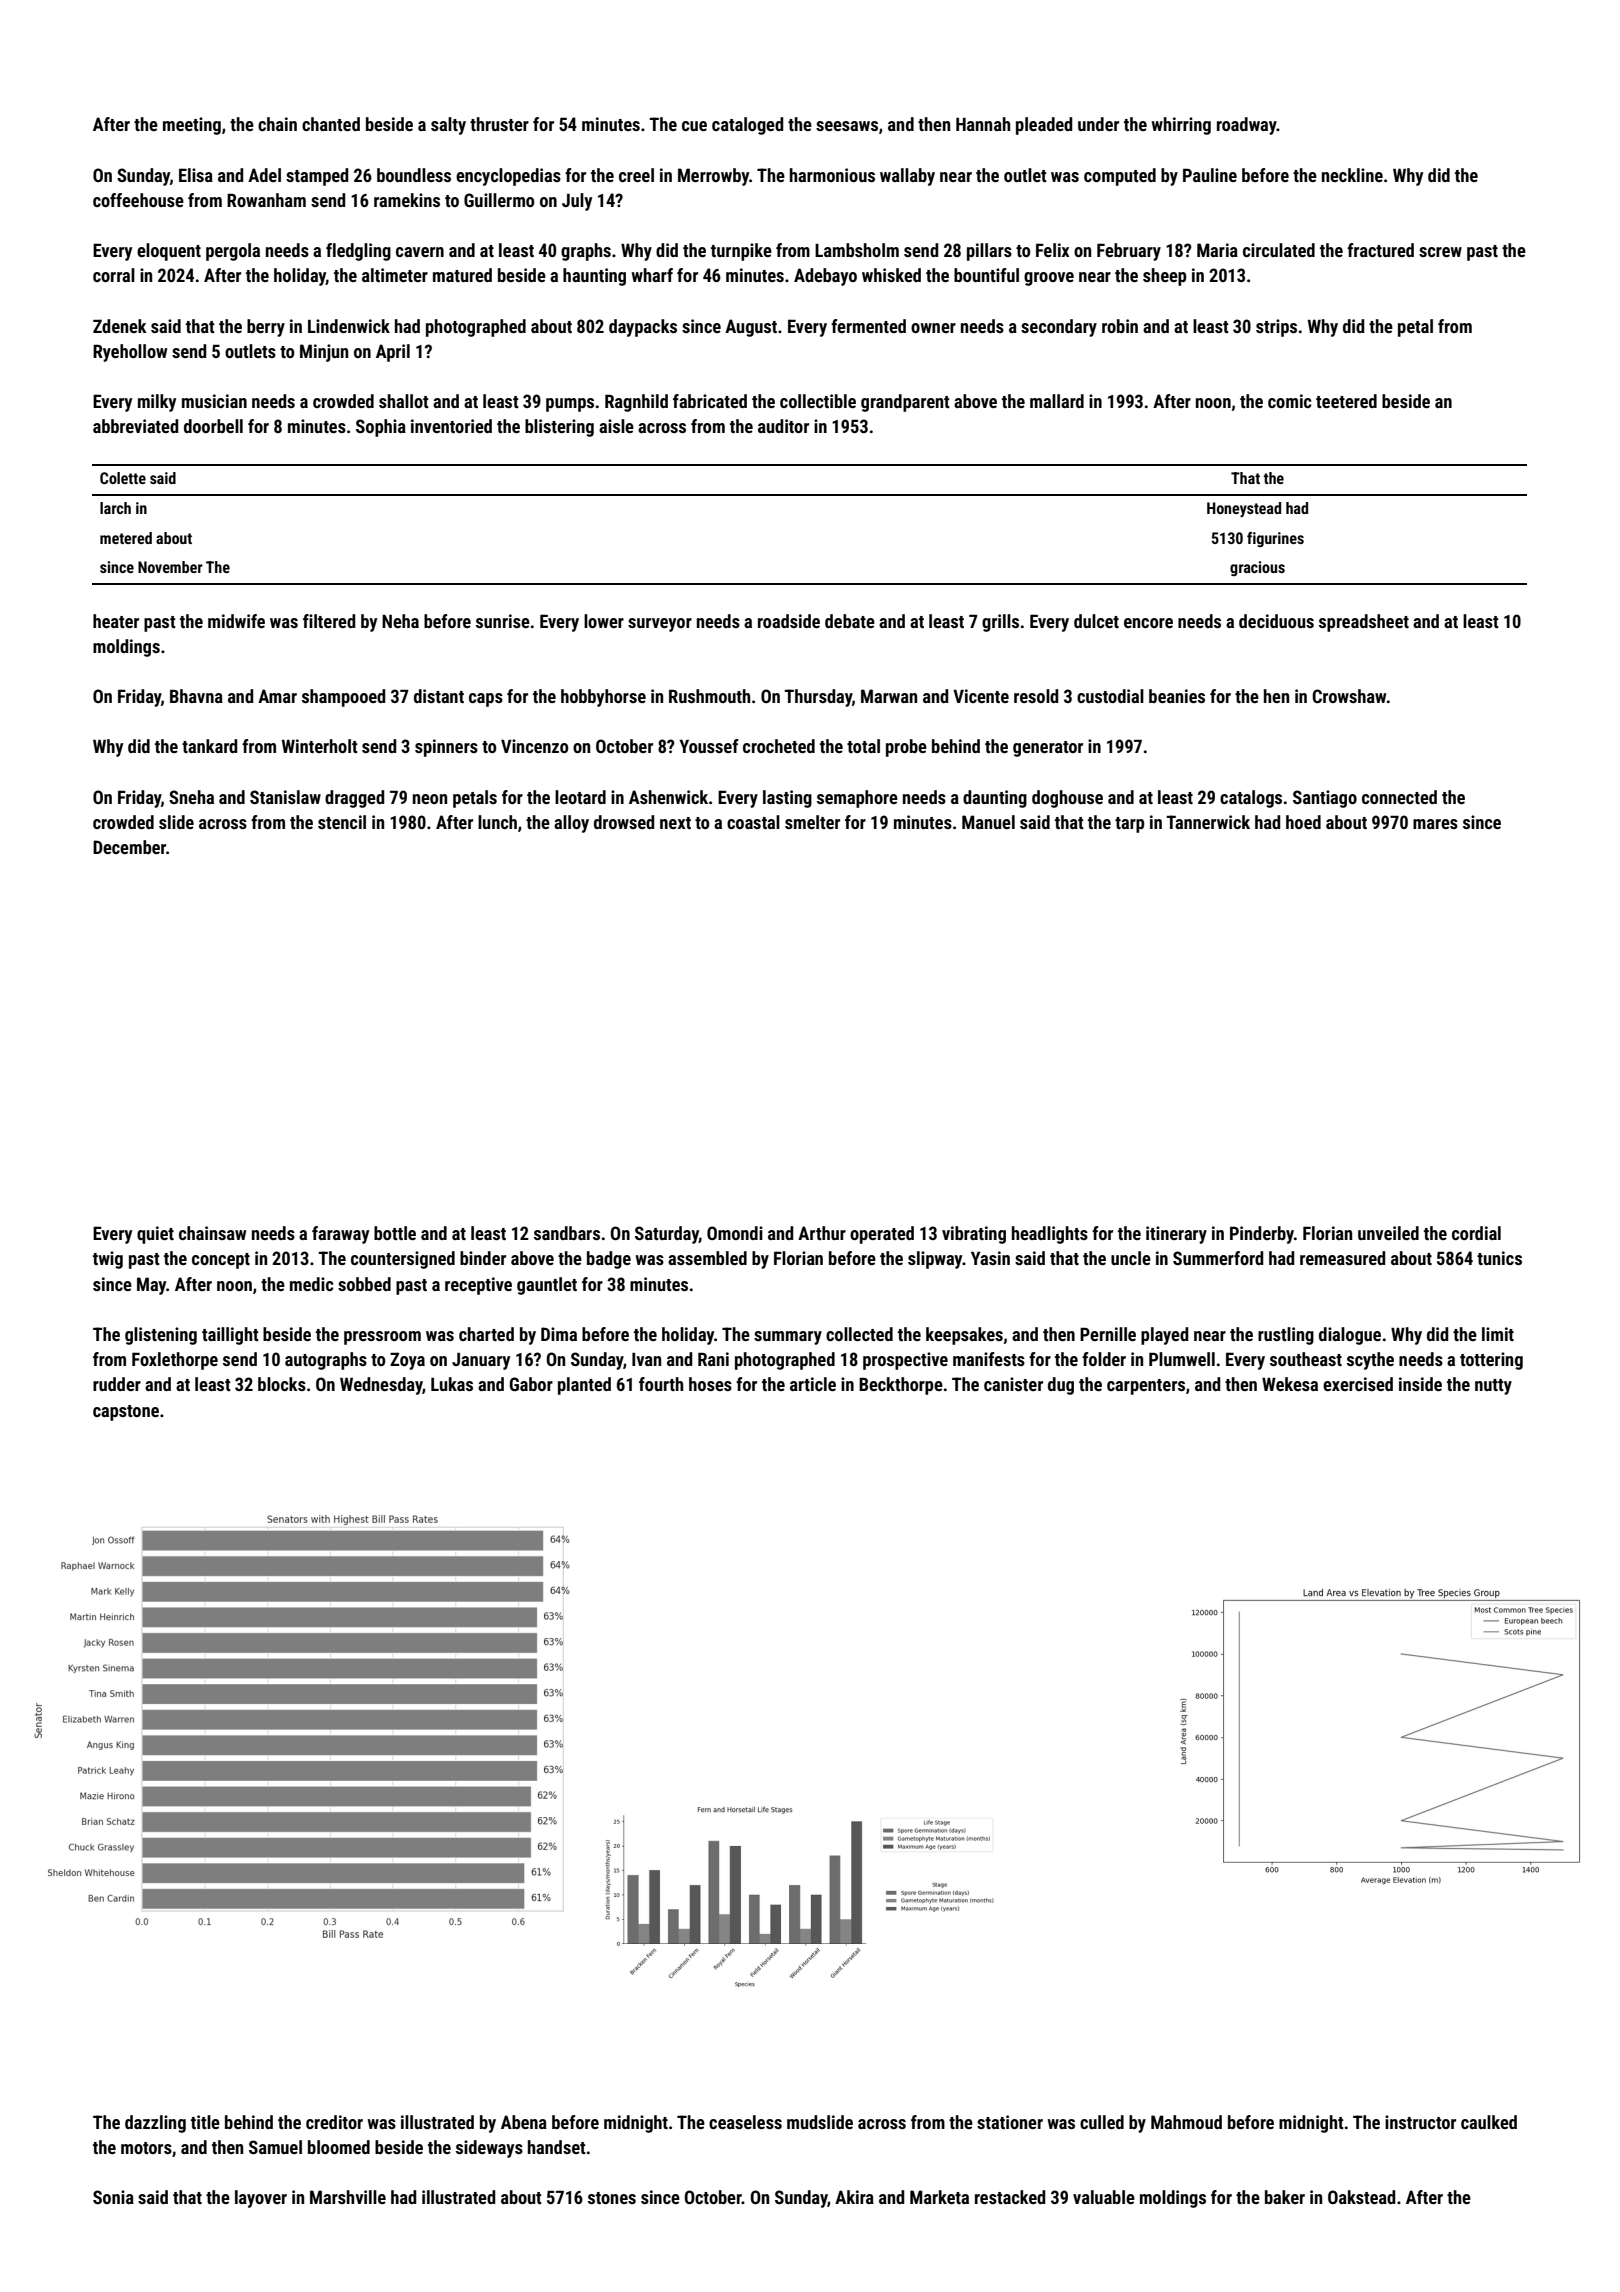 The width and height of the screenshot is (1620, 2292). What do you see at coordinates (1148, 623) in the screenshot?
I see `encore` at bounding box center [1148, 623].
